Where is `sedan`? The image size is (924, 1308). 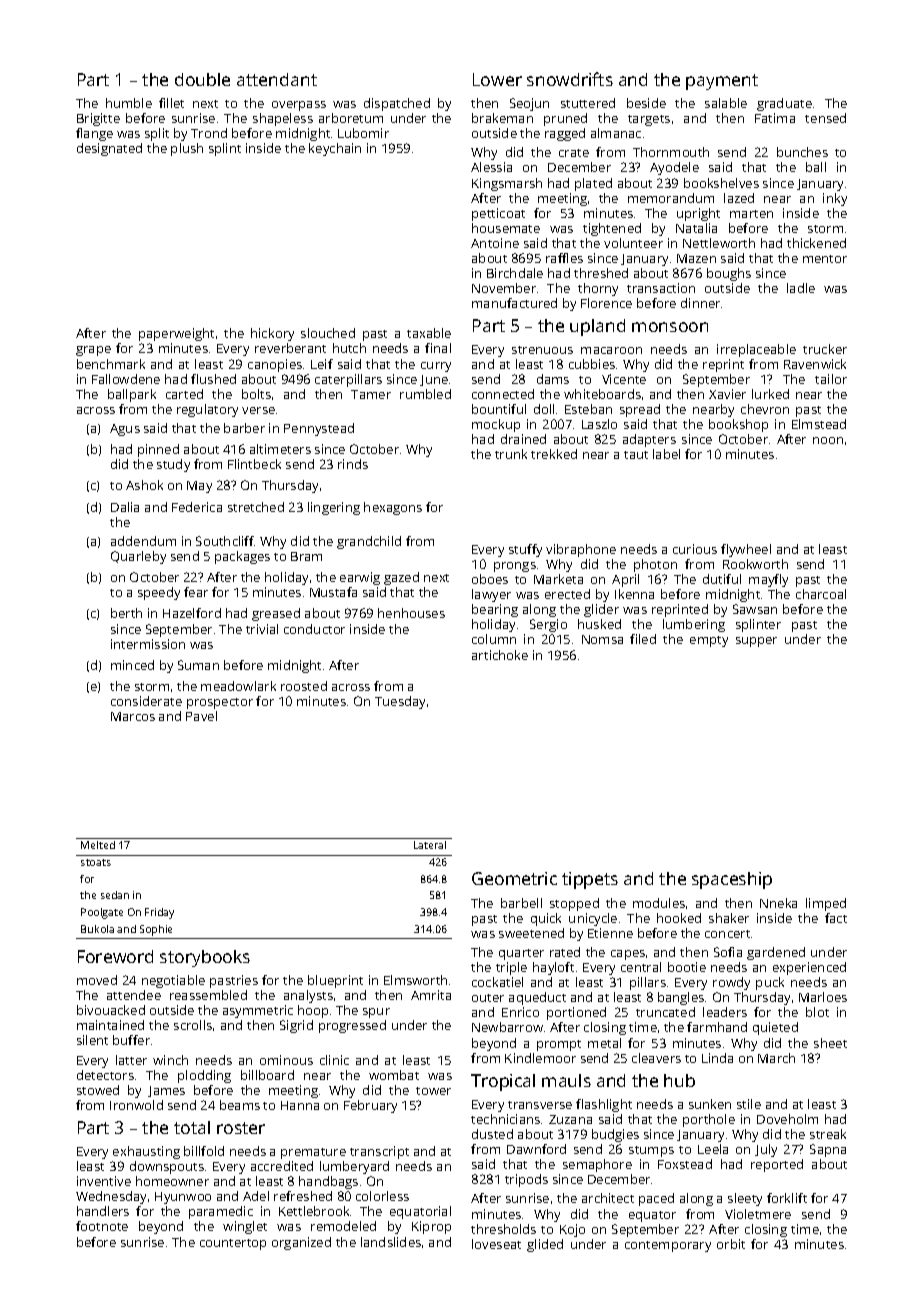 sedan is located at coordinates (115, 895).
